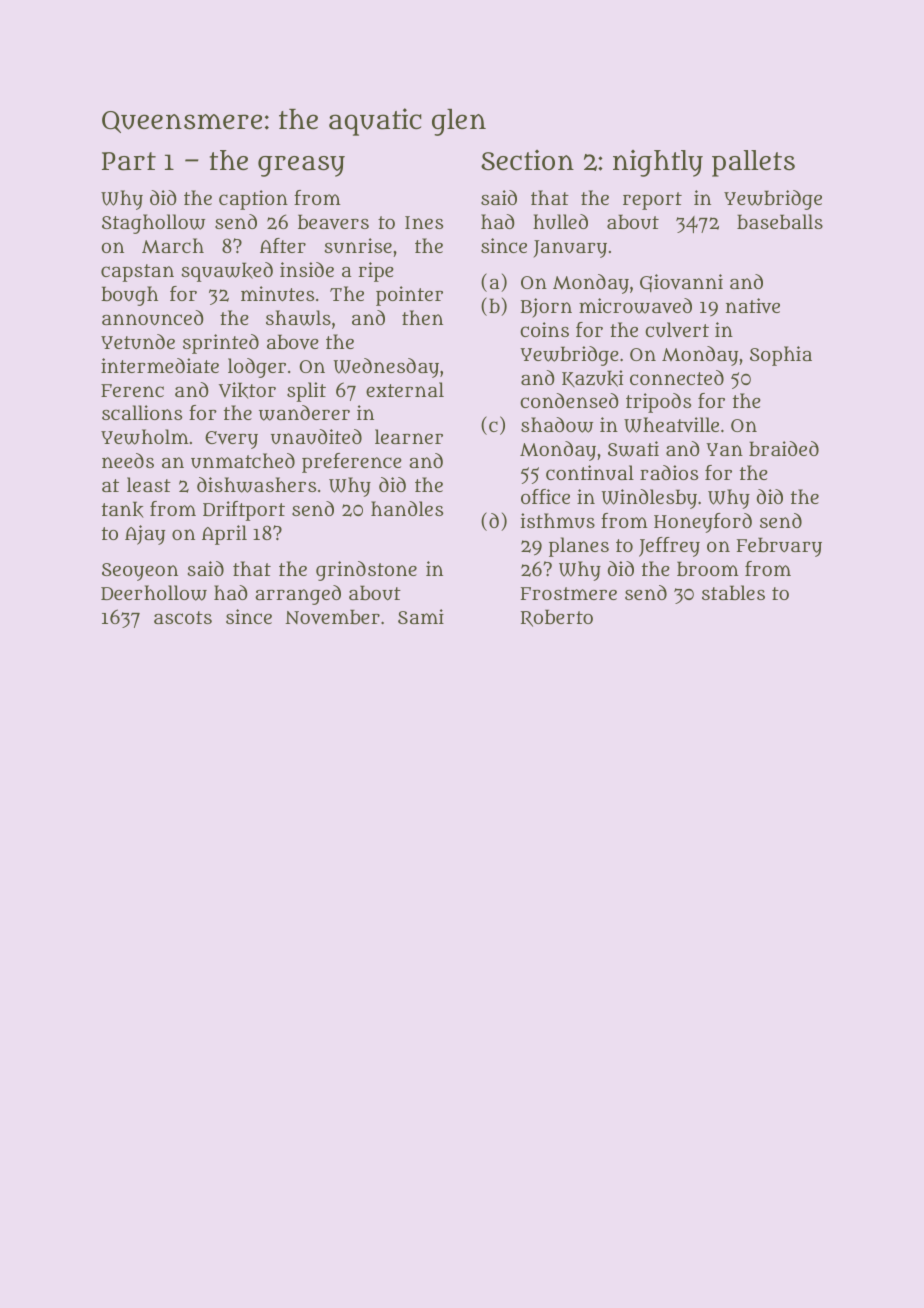 Image resolution: width=924 pixels, height=1308 pixels. What do you see at coordinates (527, 160) in the page?
I see `Section` at bounding box center [527, 160].
